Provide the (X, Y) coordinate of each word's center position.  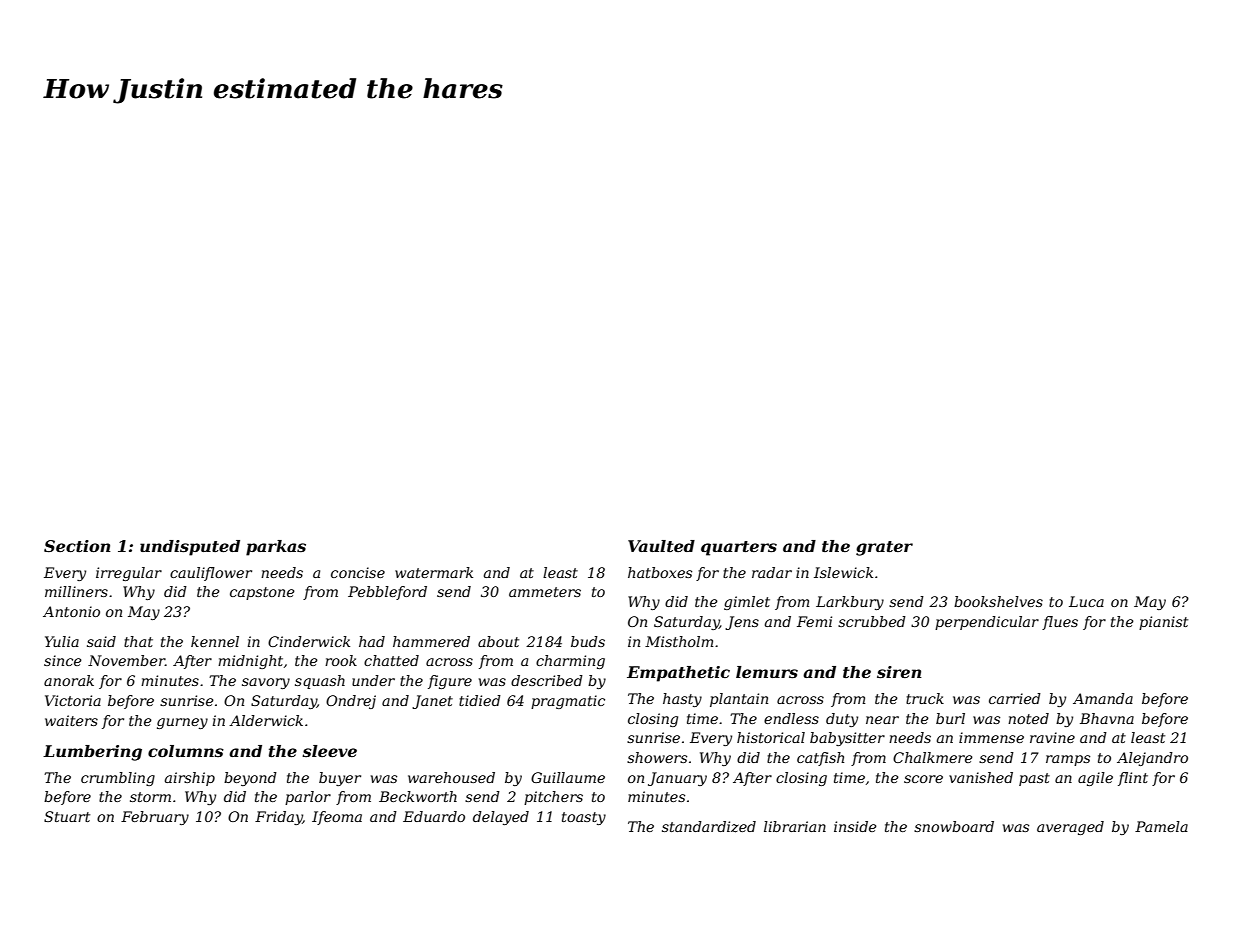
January (677, 779)
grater (884, 548)
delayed (501, 818)
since (63, 660)
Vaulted (661, 546)
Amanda (1103, 698)
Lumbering (92, 753)
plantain (739, 700)
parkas (276, 548)
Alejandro (1152, 759)
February (155, 818)
